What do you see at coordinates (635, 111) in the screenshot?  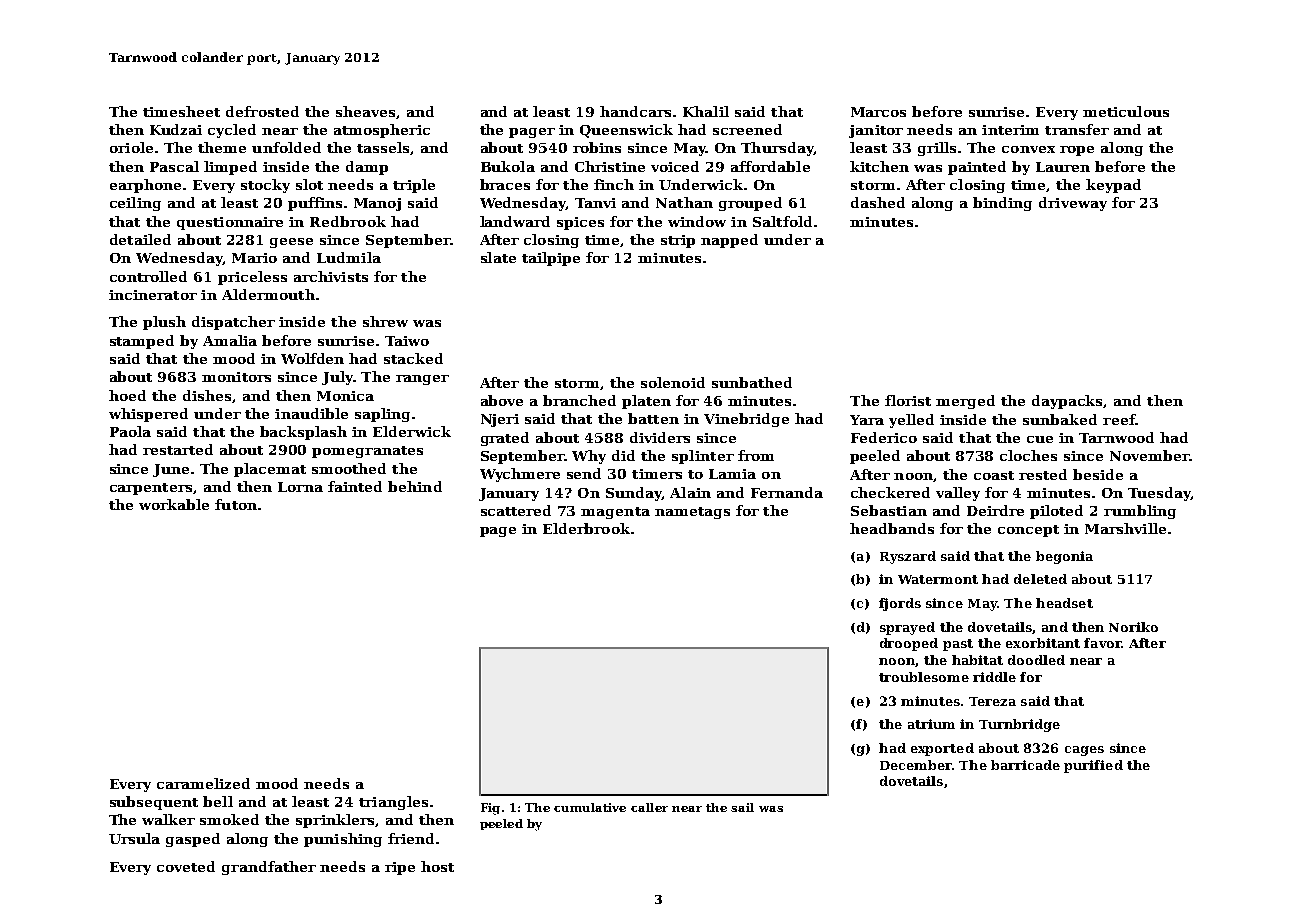 I see `handcars` at bounding box center [635, 111].
